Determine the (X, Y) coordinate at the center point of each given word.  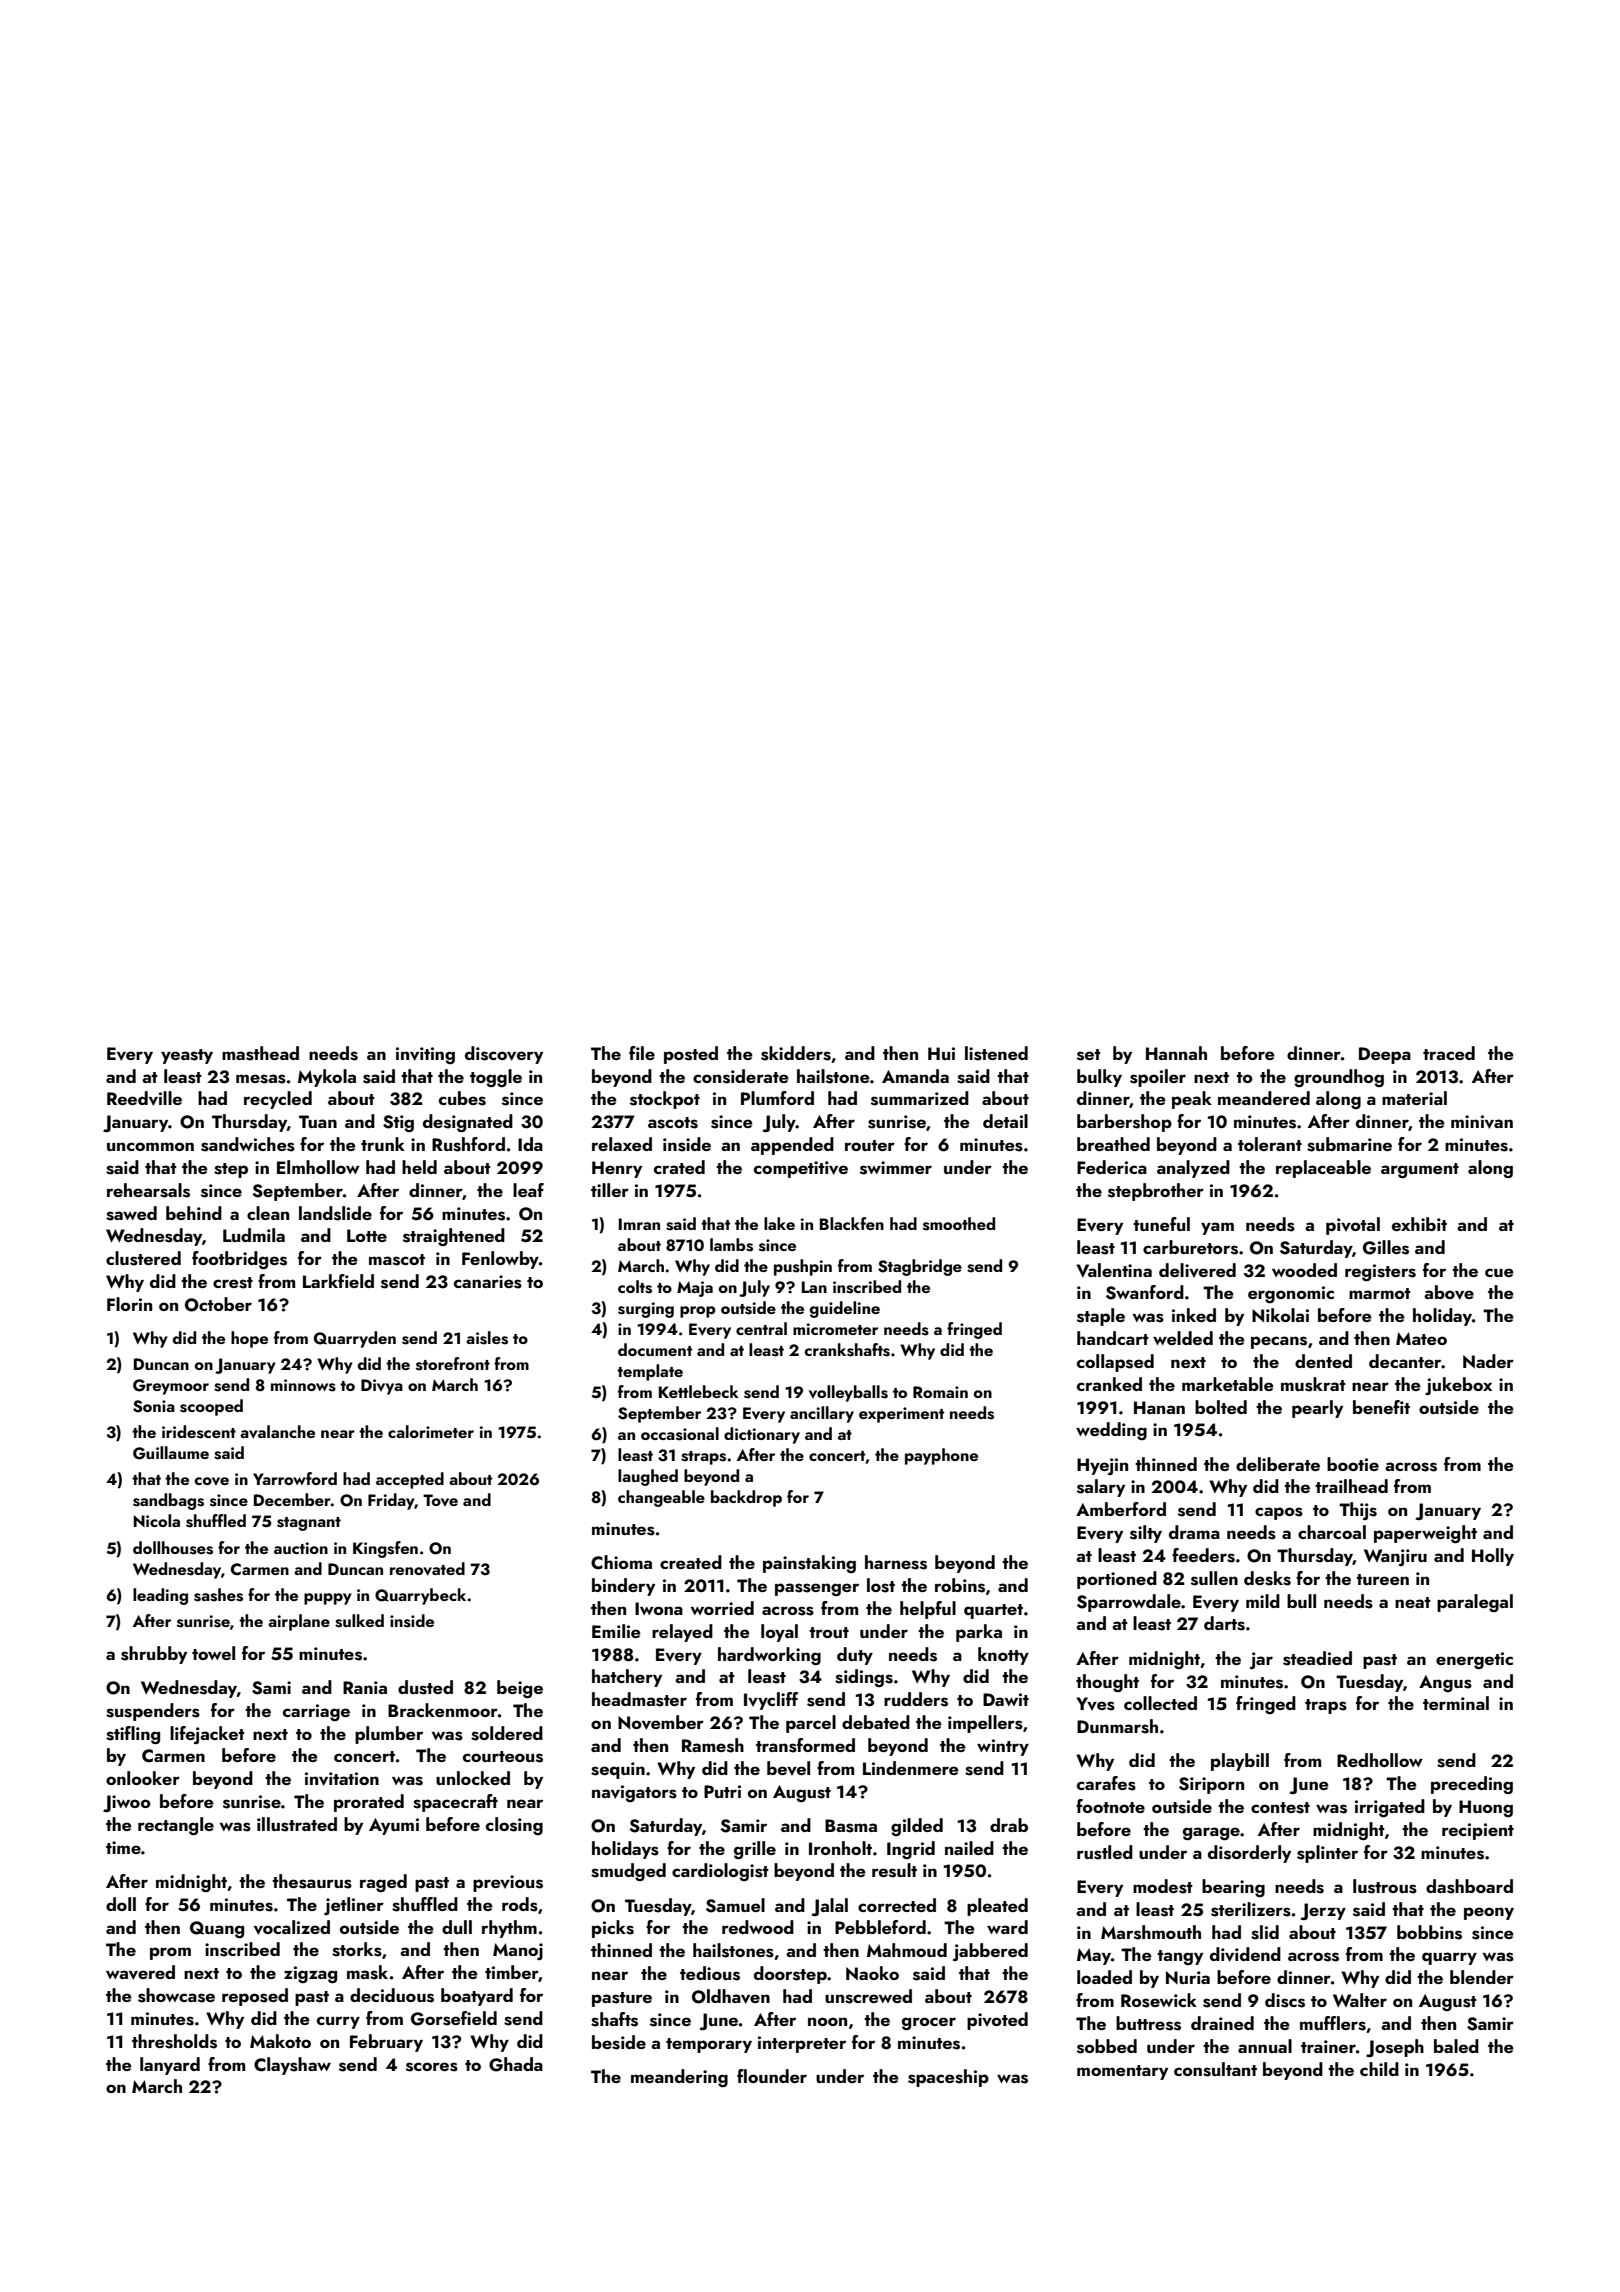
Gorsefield (454, 2018)
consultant (1215, 2069)
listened (996, 1053)
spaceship (948, 2078)
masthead (260, 1053)
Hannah (1176, 1053)
